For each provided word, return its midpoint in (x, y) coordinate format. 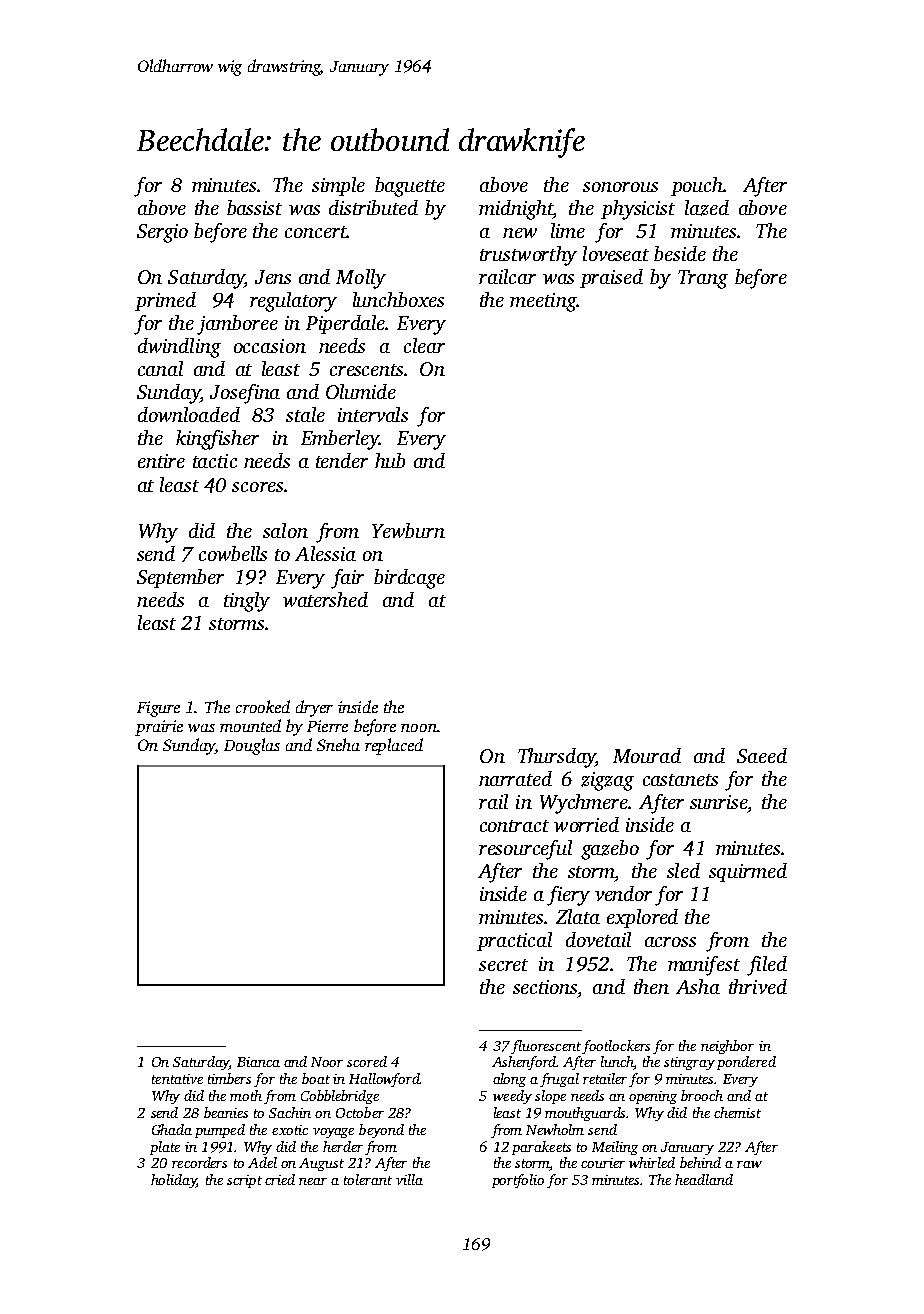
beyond (381, 1131)
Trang (703, 279)
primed (165, 301)
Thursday (557, 758)
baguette (410, 187)
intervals (373, 414)
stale (305, 414)
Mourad (647, 755)
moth (246, 1095)
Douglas (252, 746)
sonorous (620, 187)
